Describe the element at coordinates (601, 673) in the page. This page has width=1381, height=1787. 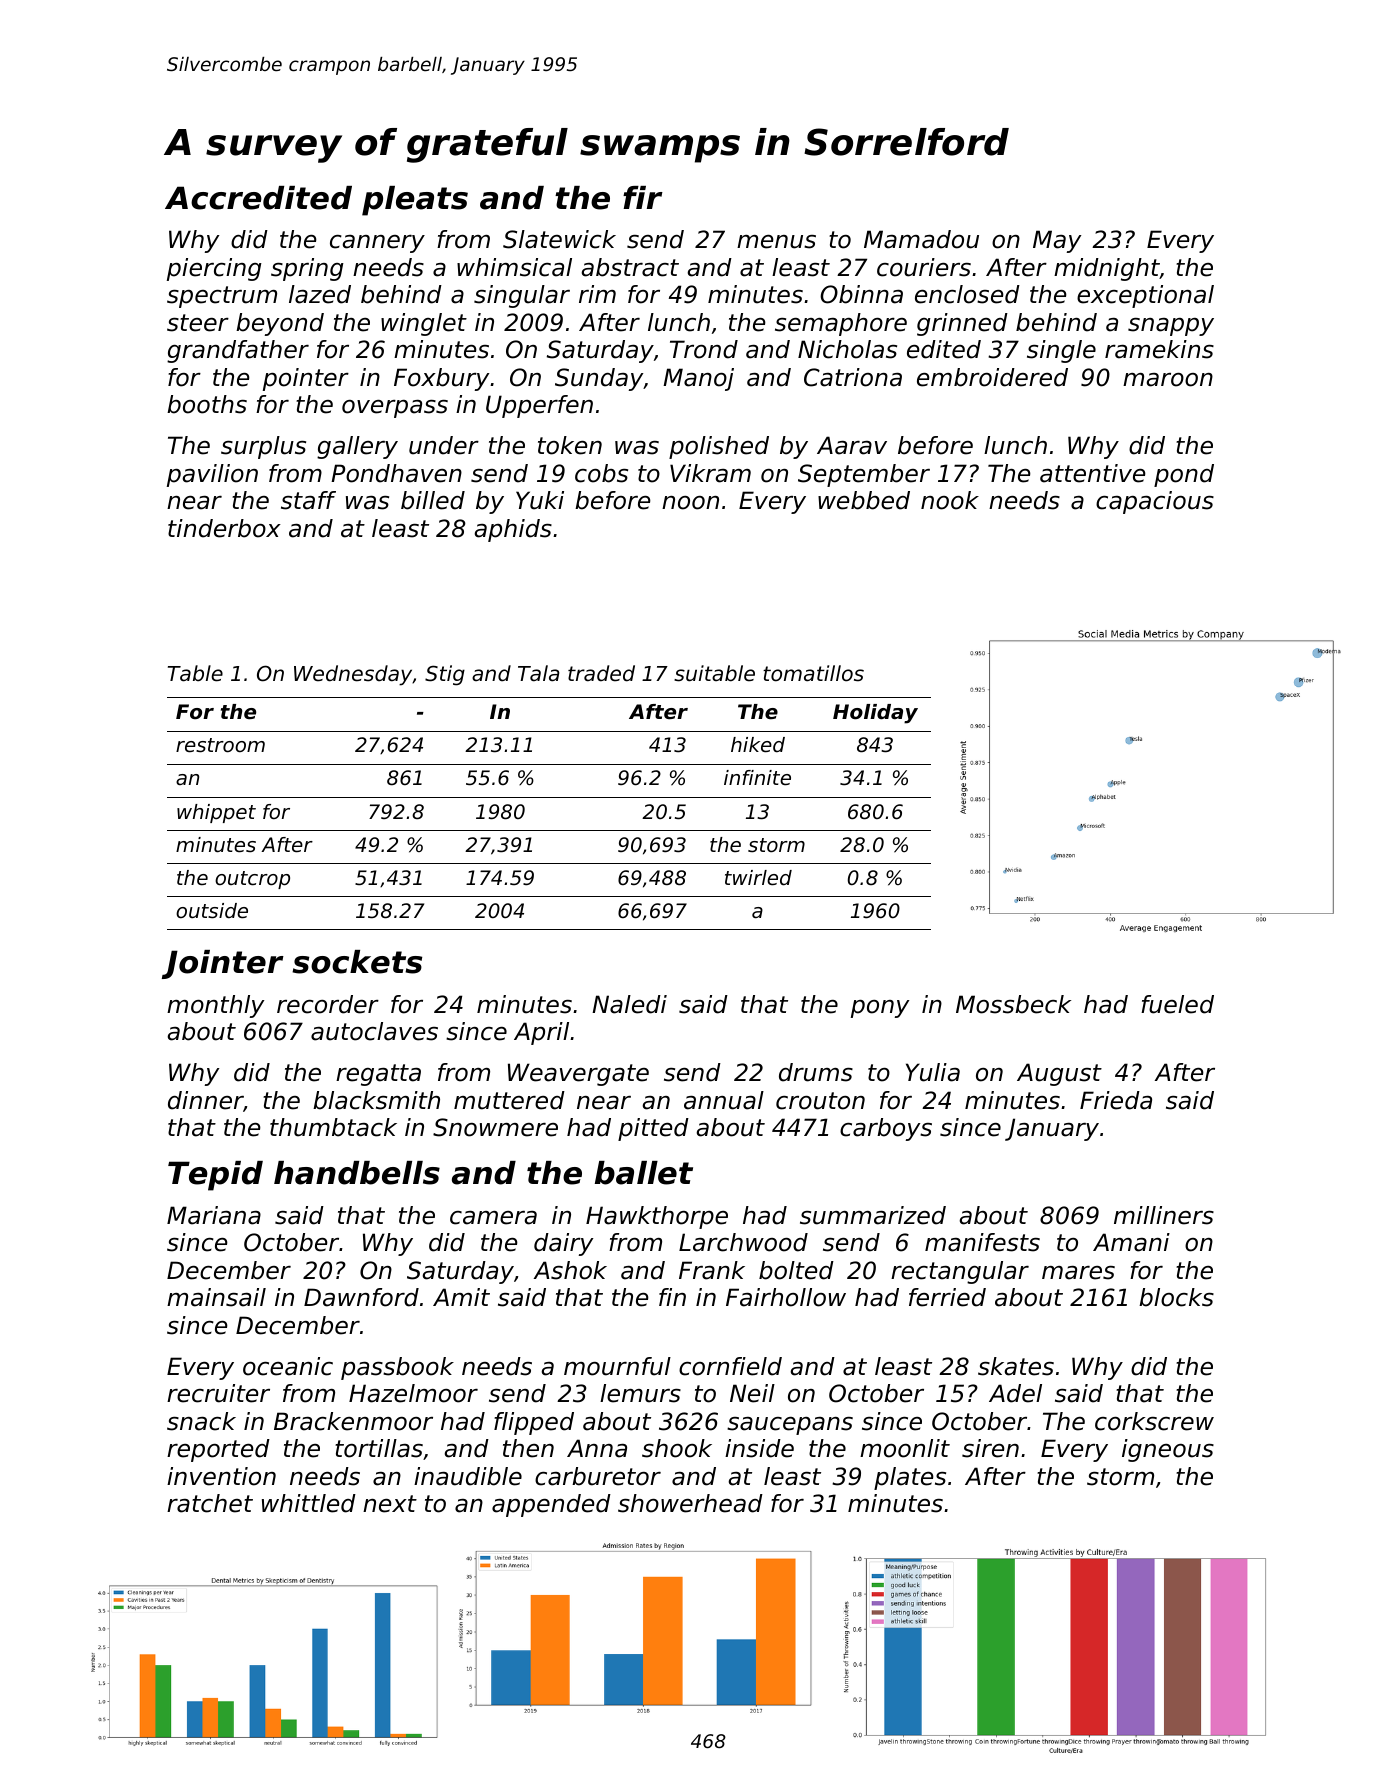
I see `traded` at that location.
